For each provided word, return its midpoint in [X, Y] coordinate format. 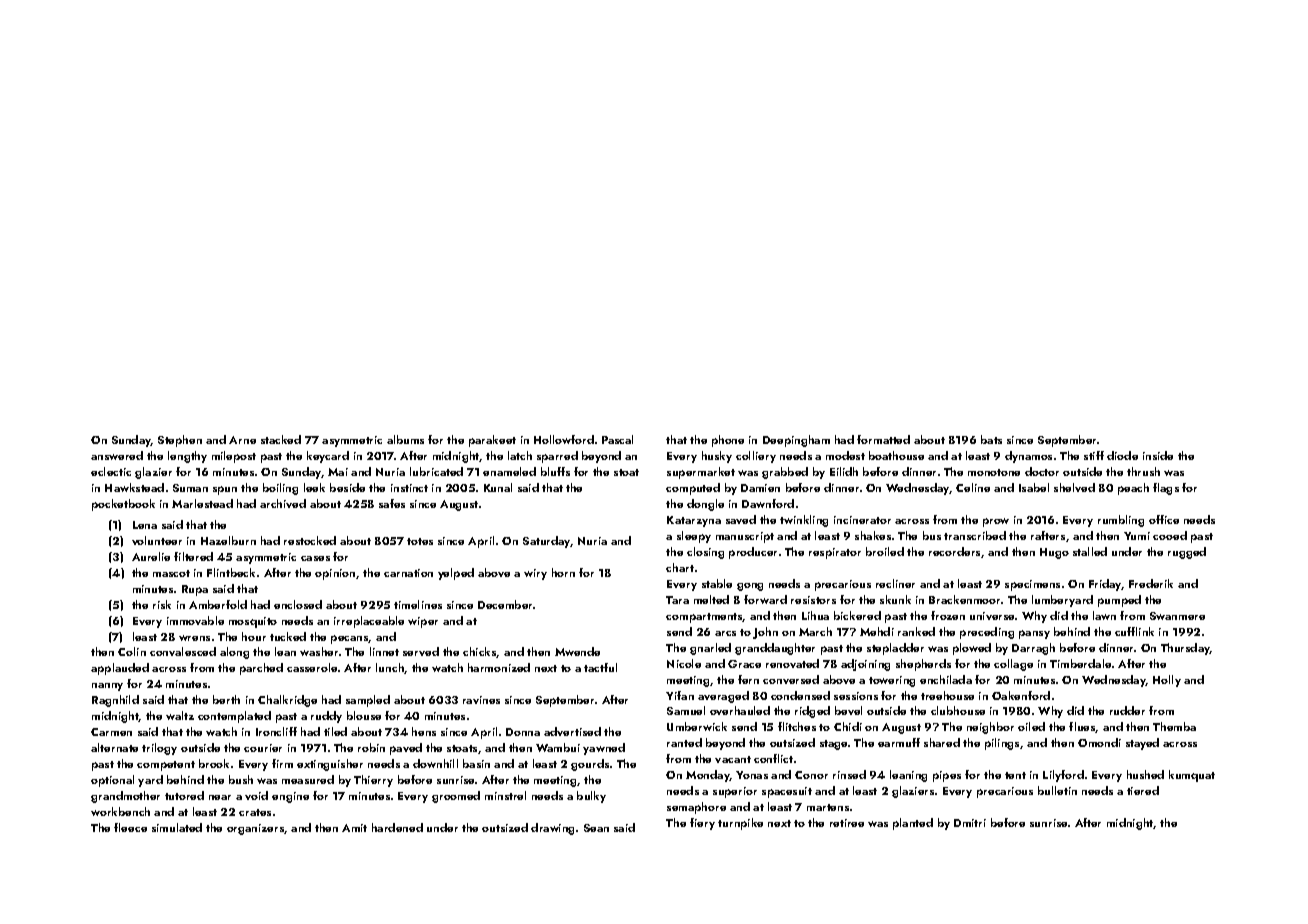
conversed [791, 679]
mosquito [253, 622]
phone [728, 441]
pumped [1119, 601]
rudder [1127, 710]
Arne [242, 440]
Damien [760, 488]
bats [991, 439]
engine [290, 797]
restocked [310, 540]
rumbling [1121, 521]
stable [717, 583]
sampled [368, 701]
